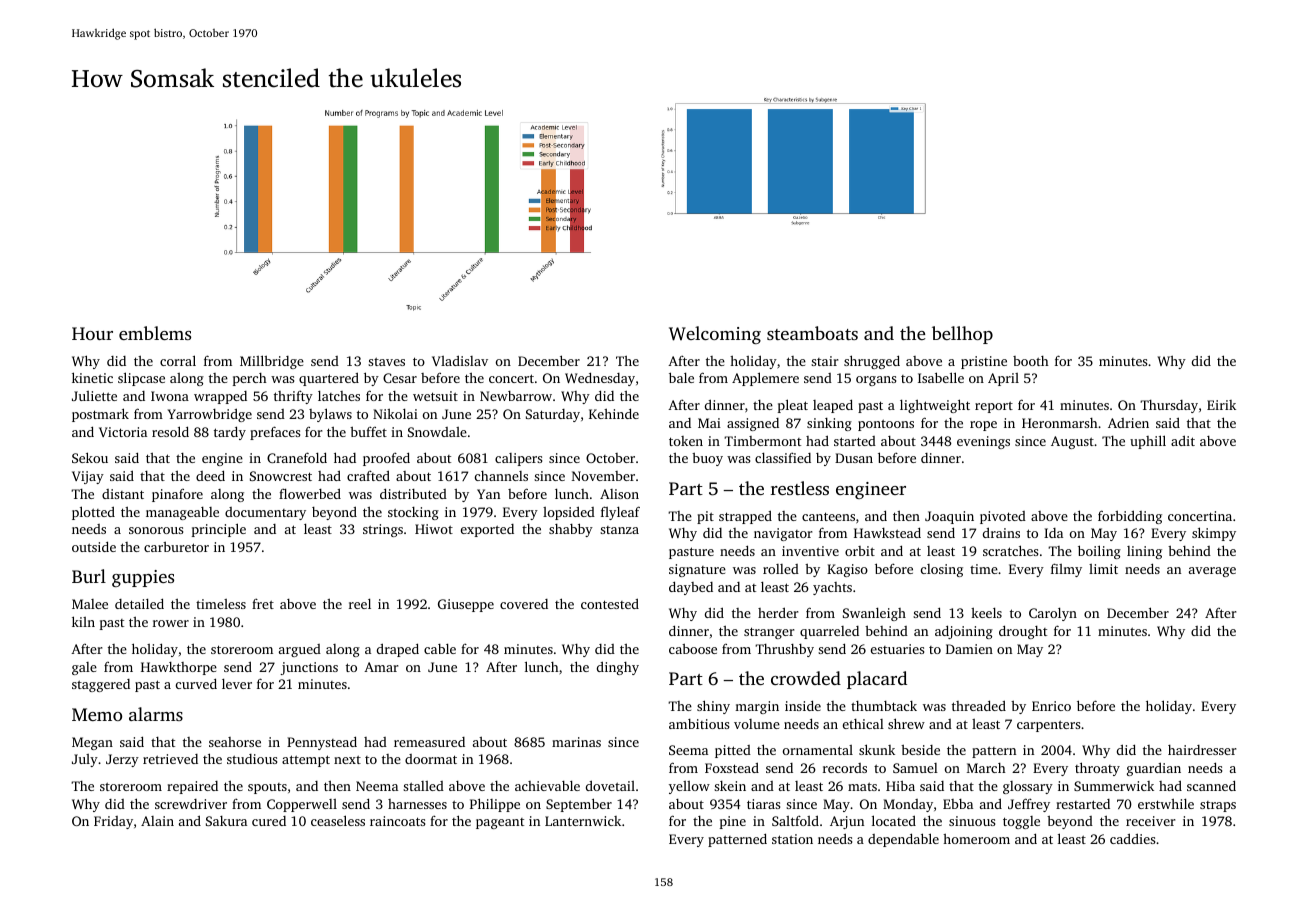 The image size is (1308, 924). Describe the element at coordinates (302, 805) in the page. I see `Copperwell` at that location.
